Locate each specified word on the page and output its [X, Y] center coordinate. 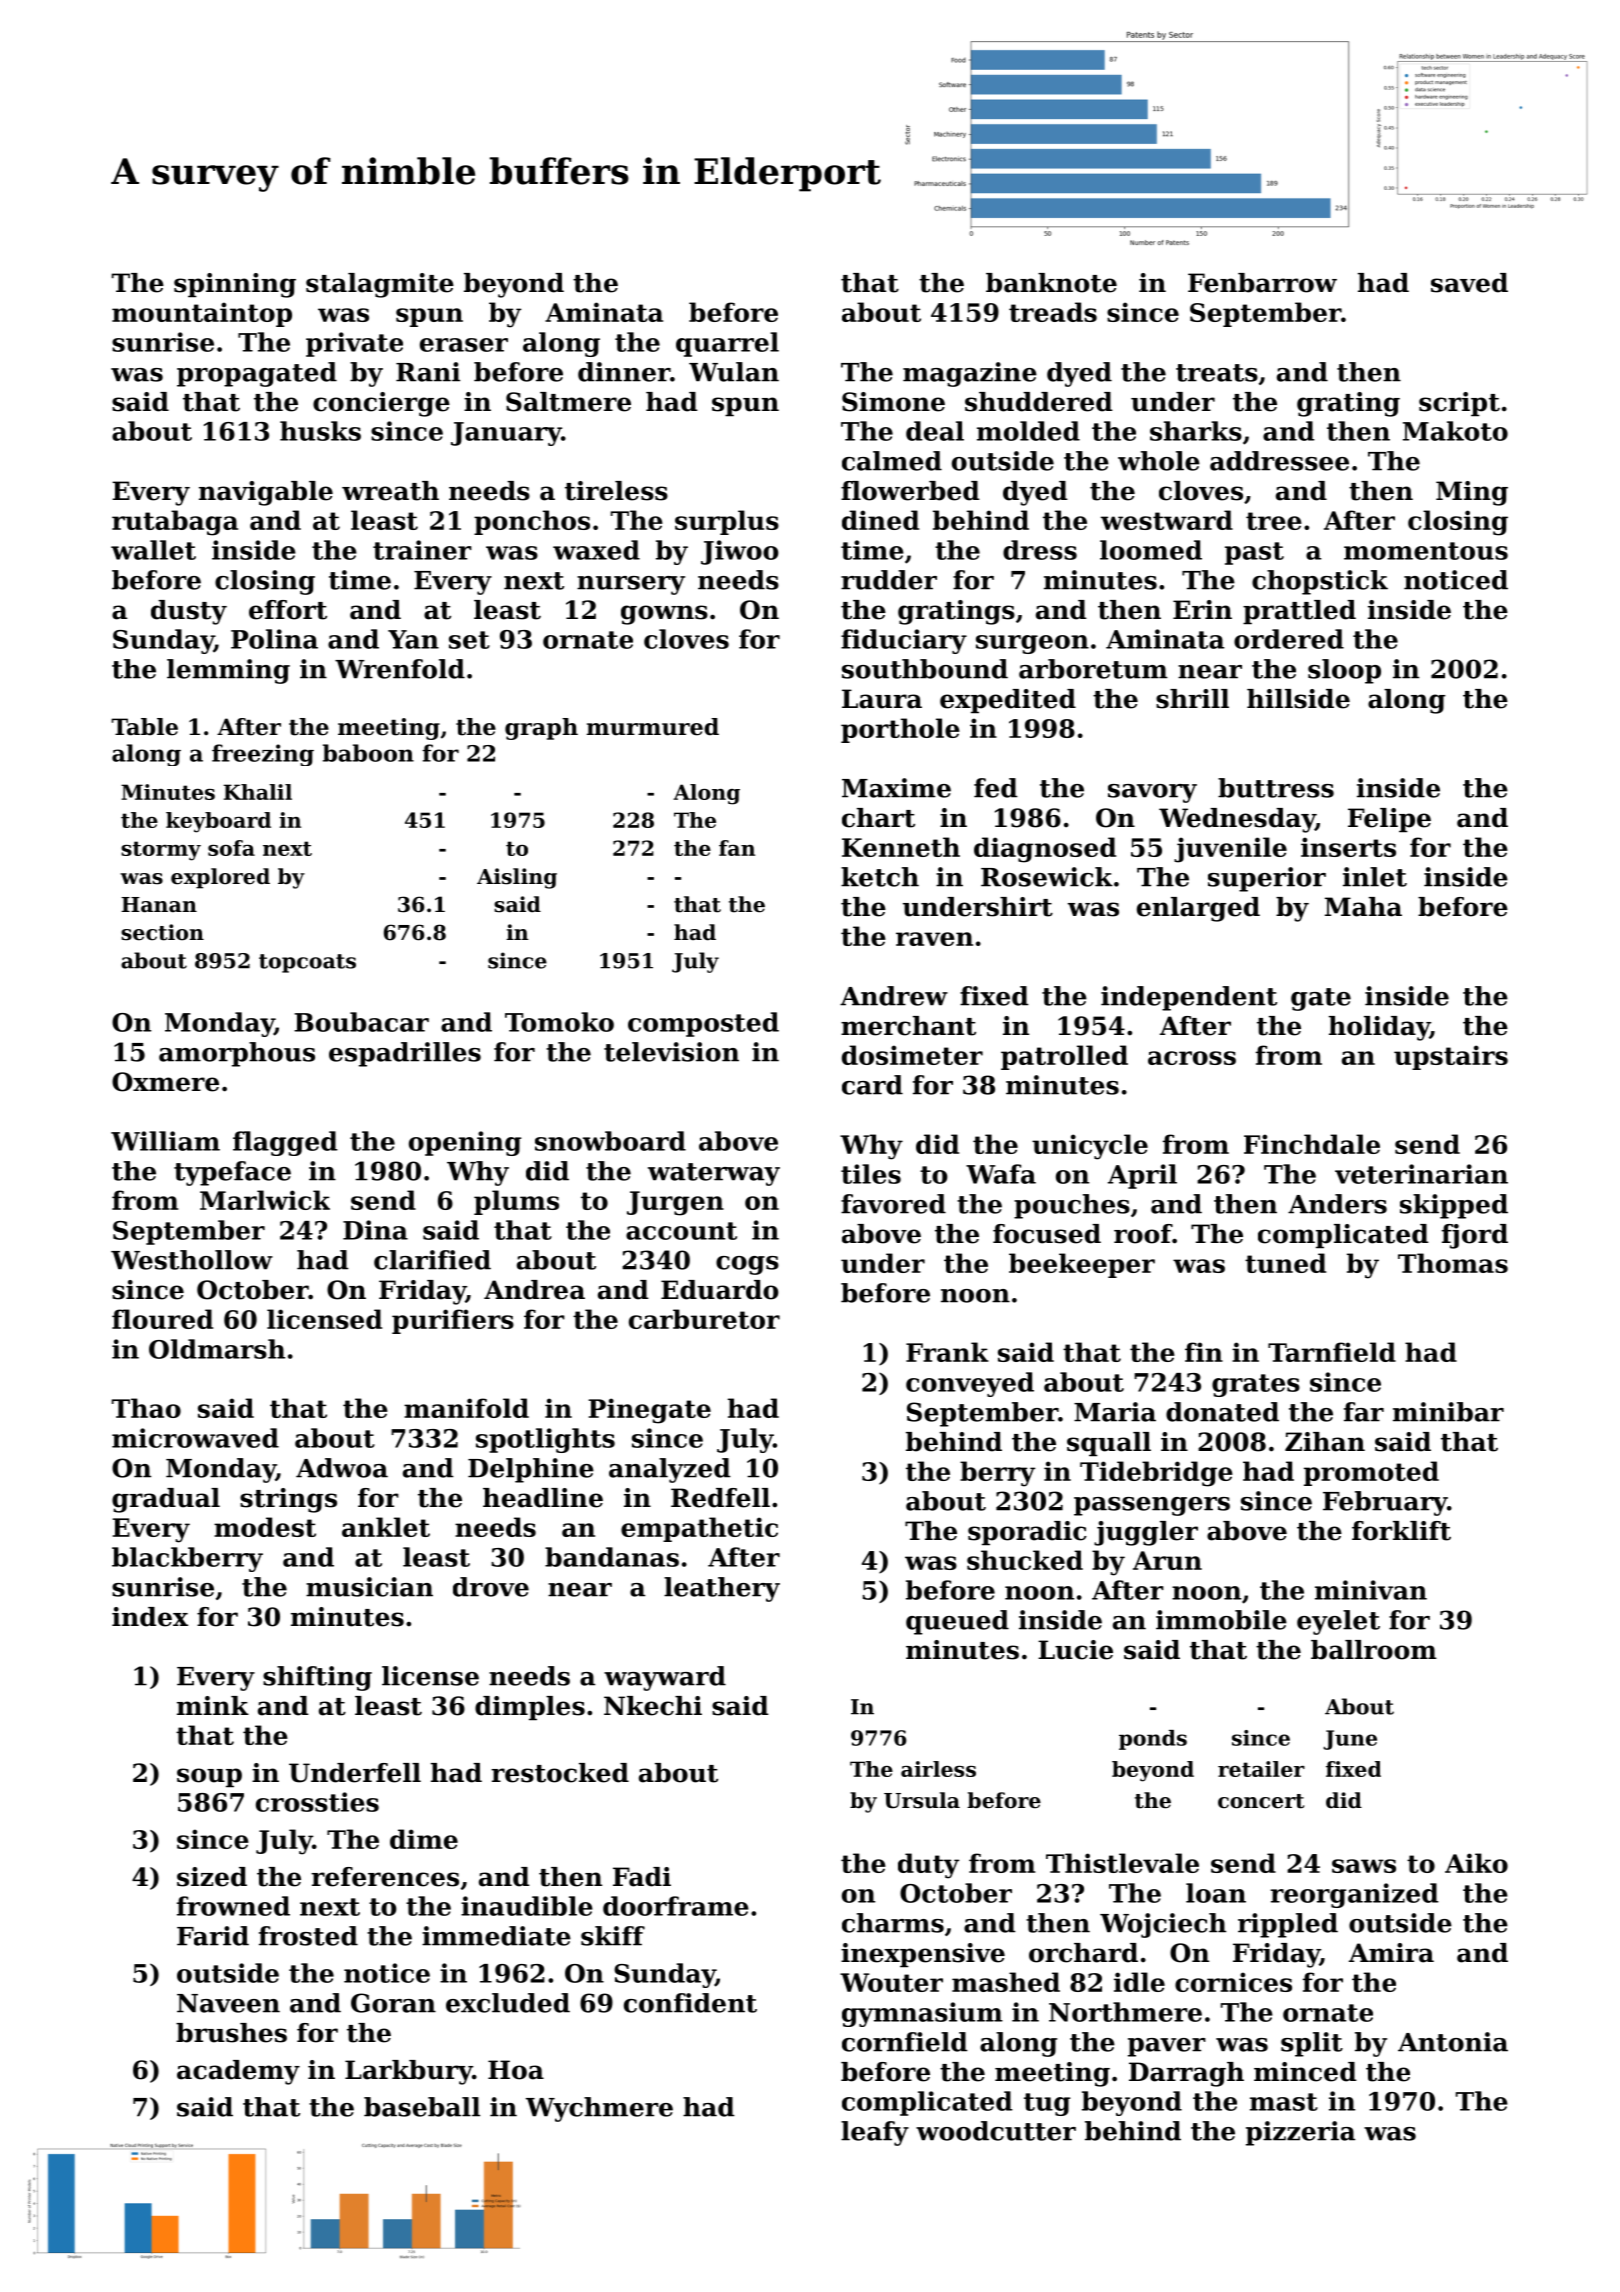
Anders [1337, 1204]
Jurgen [675, 1203]
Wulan [734, 372]
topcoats [307, 963]
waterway [714, 1174]
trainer [422, 550]
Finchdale [1312, 1144]
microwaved [195, 1438]
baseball [422, 2107]
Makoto [1455, 431]
